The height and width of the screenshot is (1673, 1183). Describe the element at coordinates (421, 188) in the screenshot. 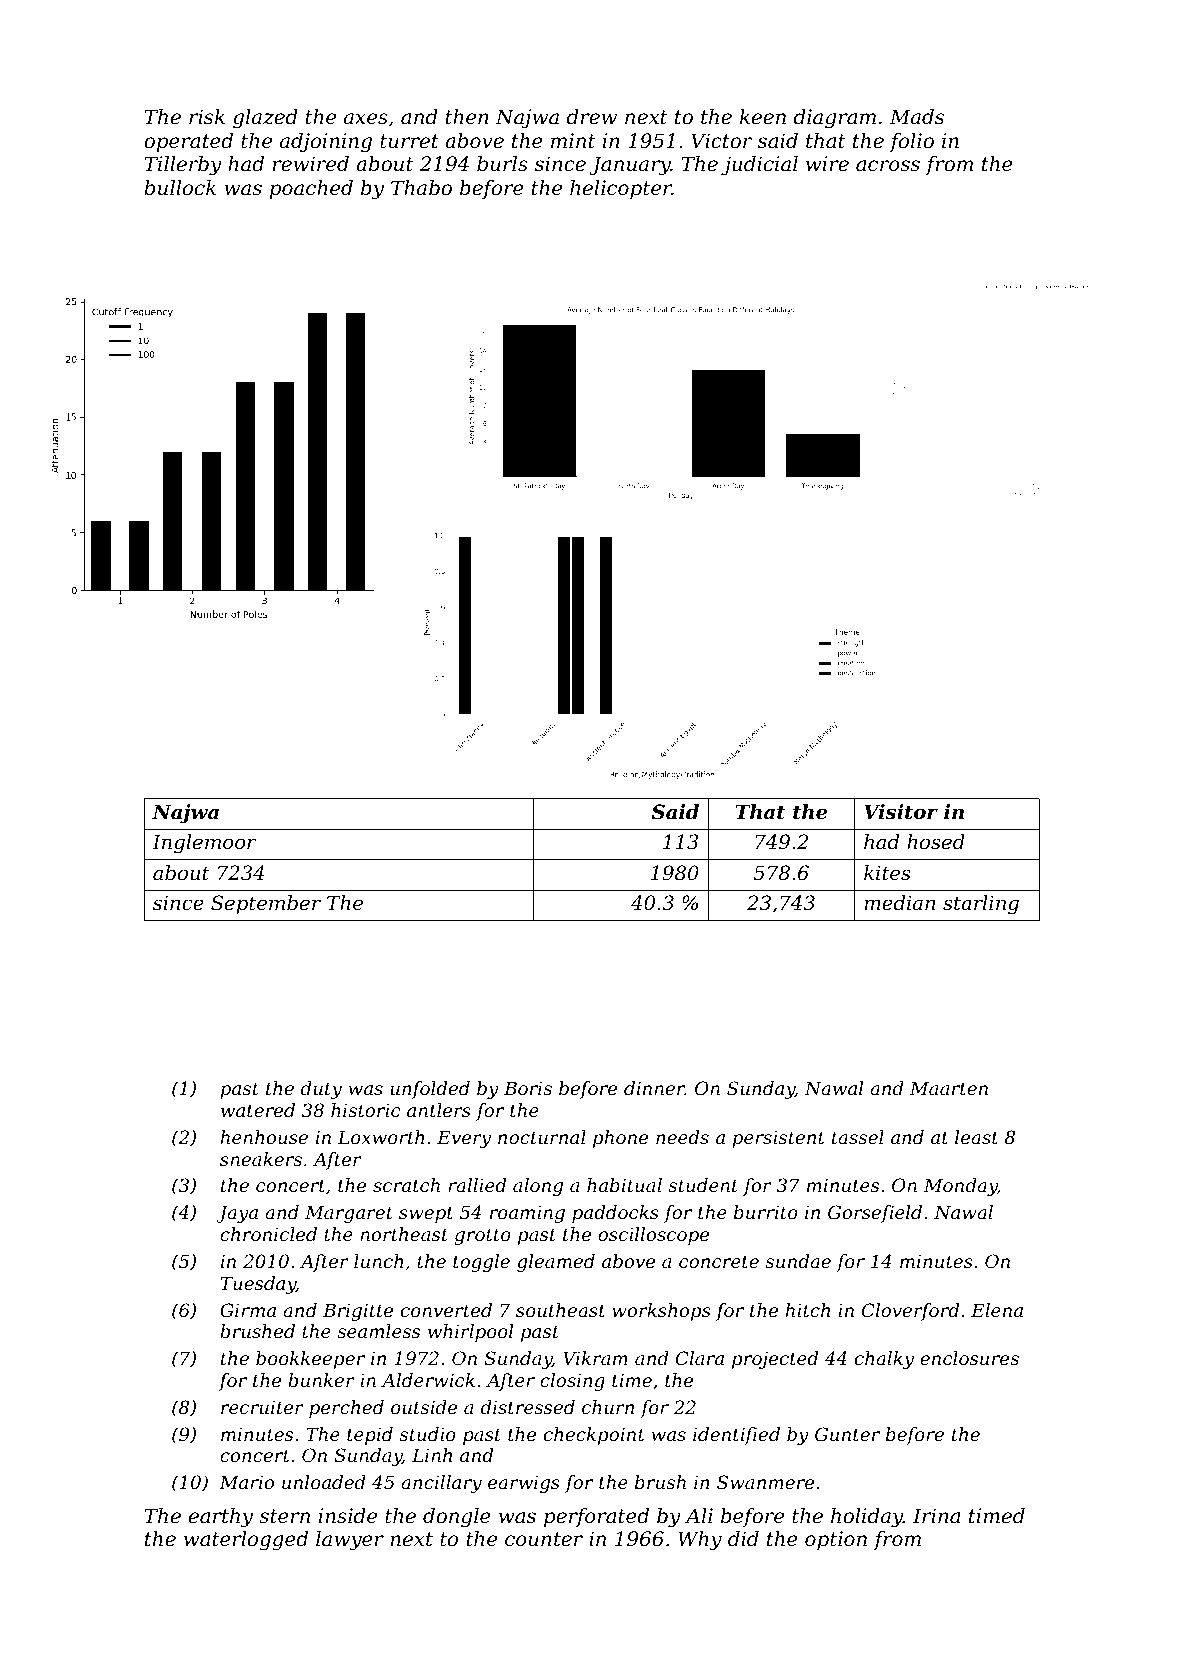

I see `Thabo` at that location.
